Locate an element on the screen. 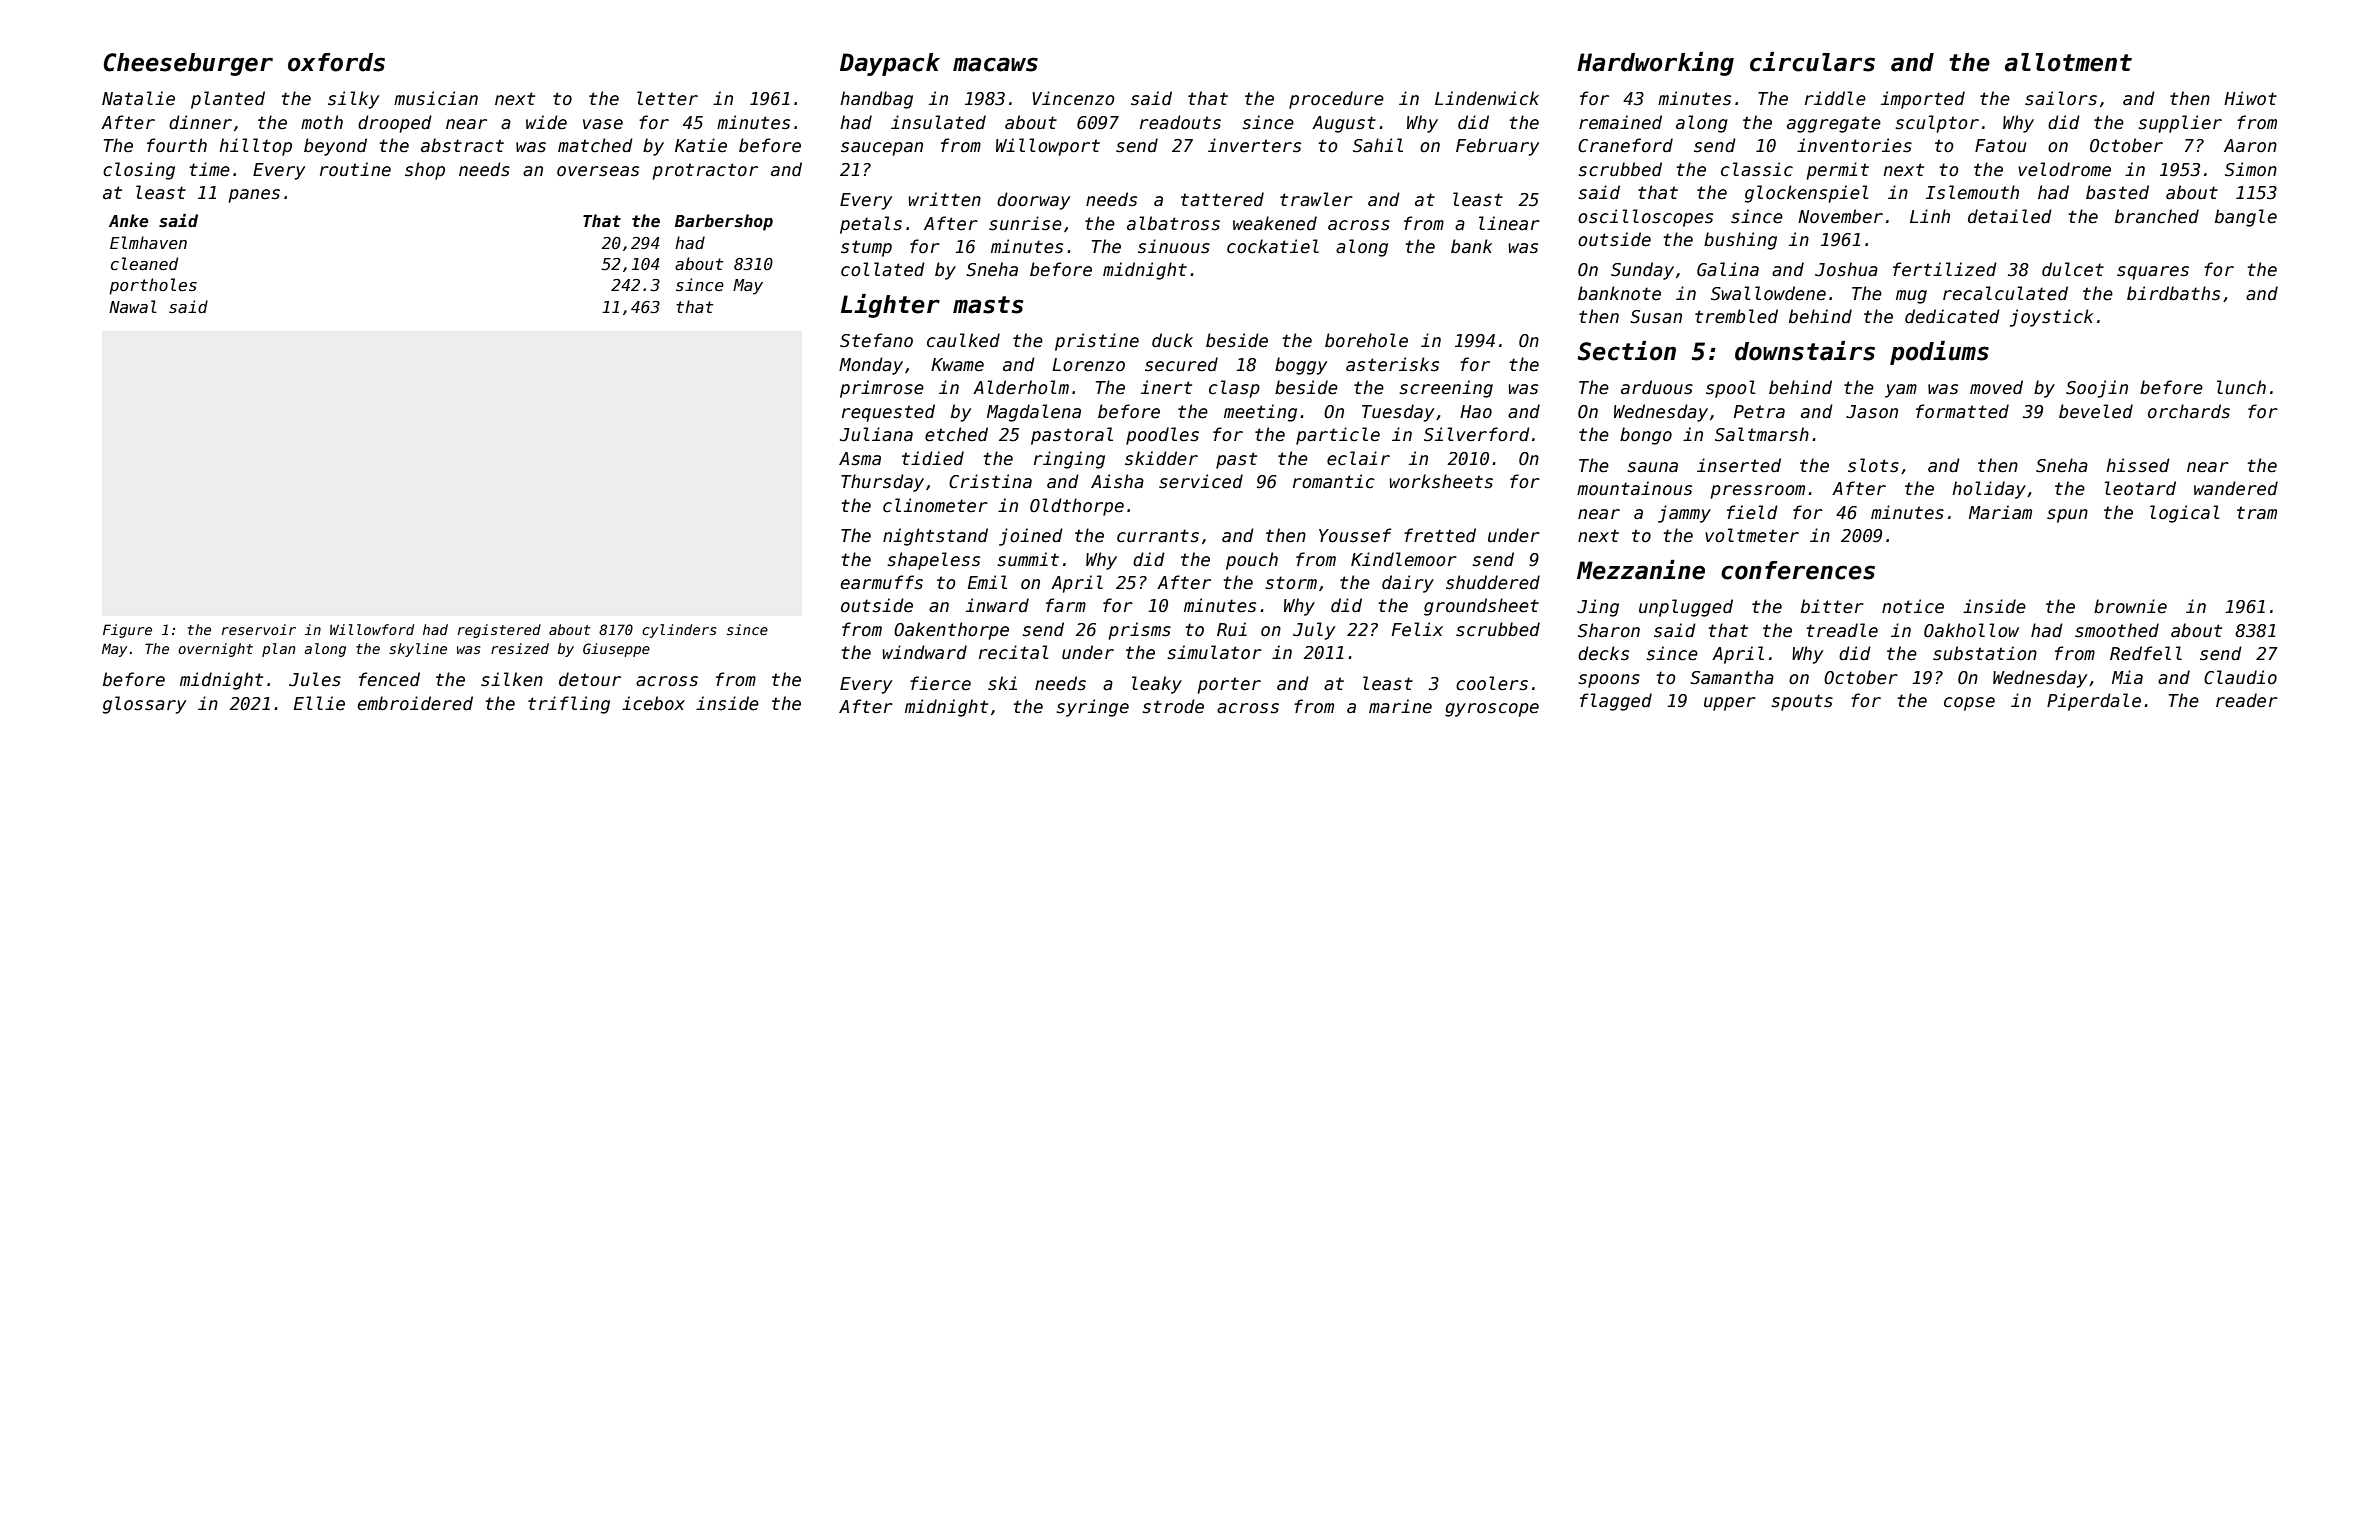 The width and height of the screenshot is (2380, 1540). icebox is located at coordinates (653, 703).
